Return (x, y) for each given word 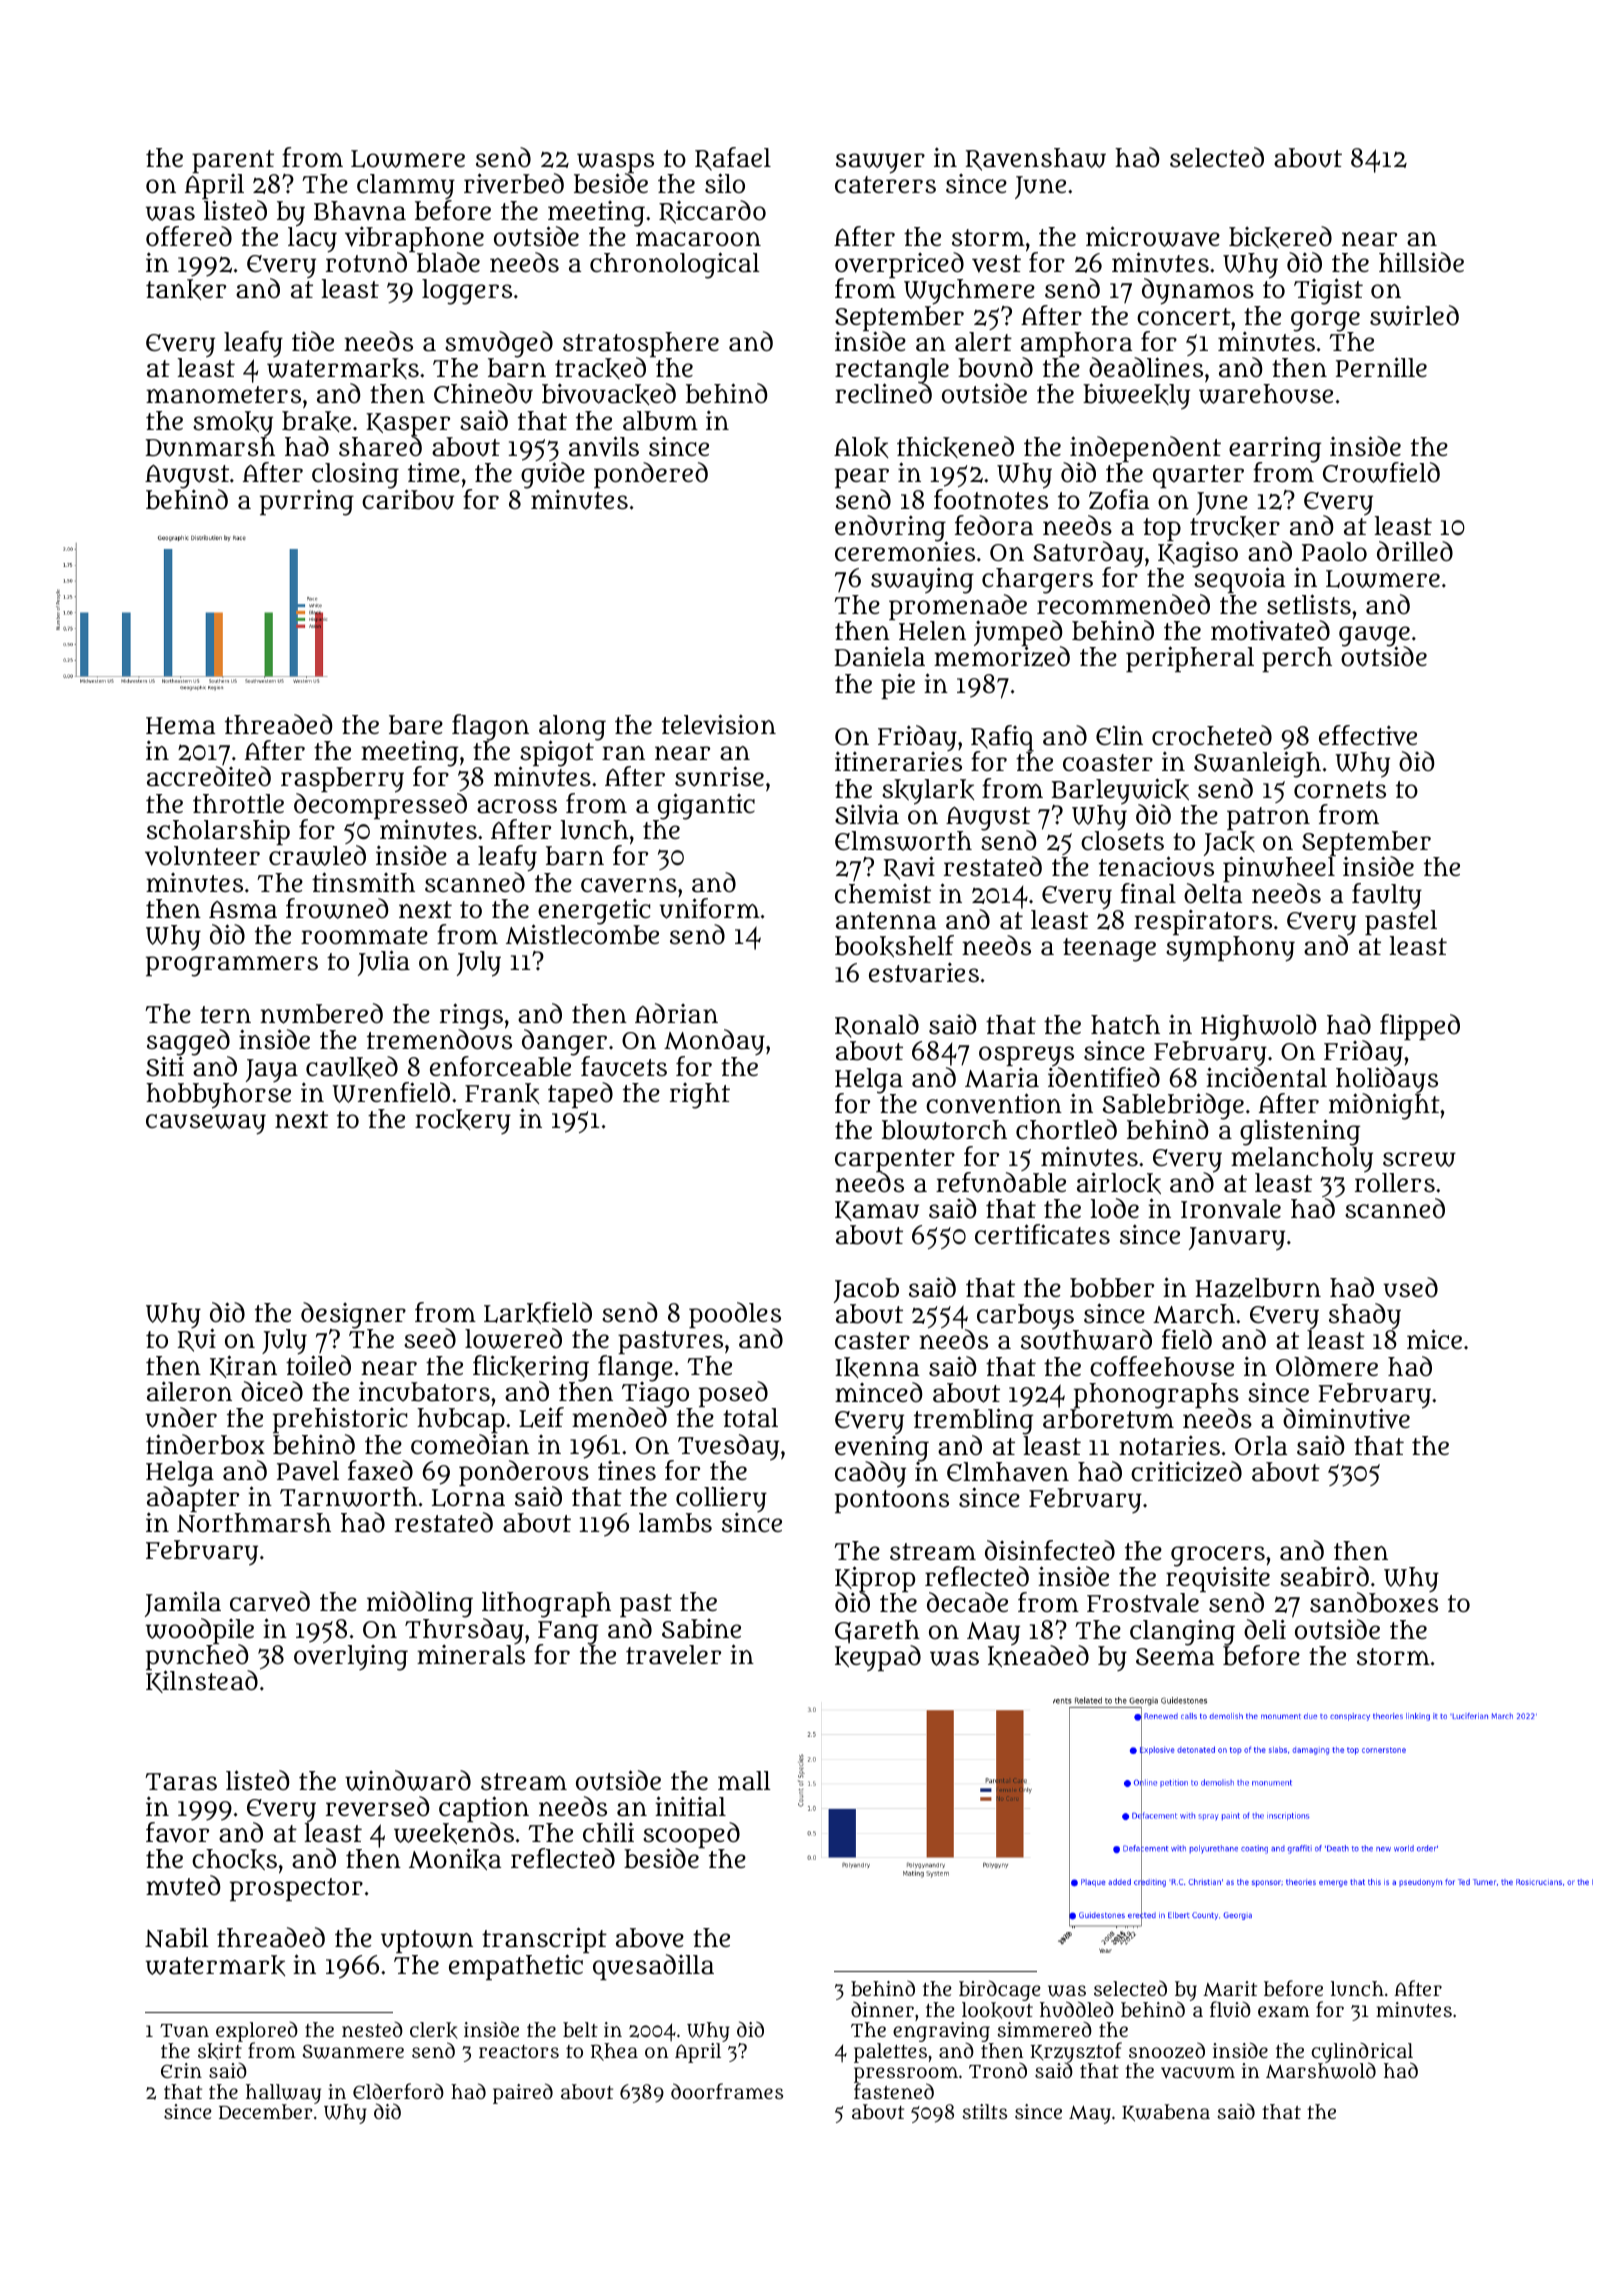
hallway (283, 2094)
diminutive (1346, 1418)
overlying (351, 1658)
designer (353, 1315)
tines (627, 1470)
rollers (1395, 1182)
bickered (1280, 237)
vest (996, 264)
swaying (922, 580)
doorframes (727, 2091)
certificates (1042, 1234)
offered (189, 236)
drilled (1415, 551)
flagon (490, 727)
